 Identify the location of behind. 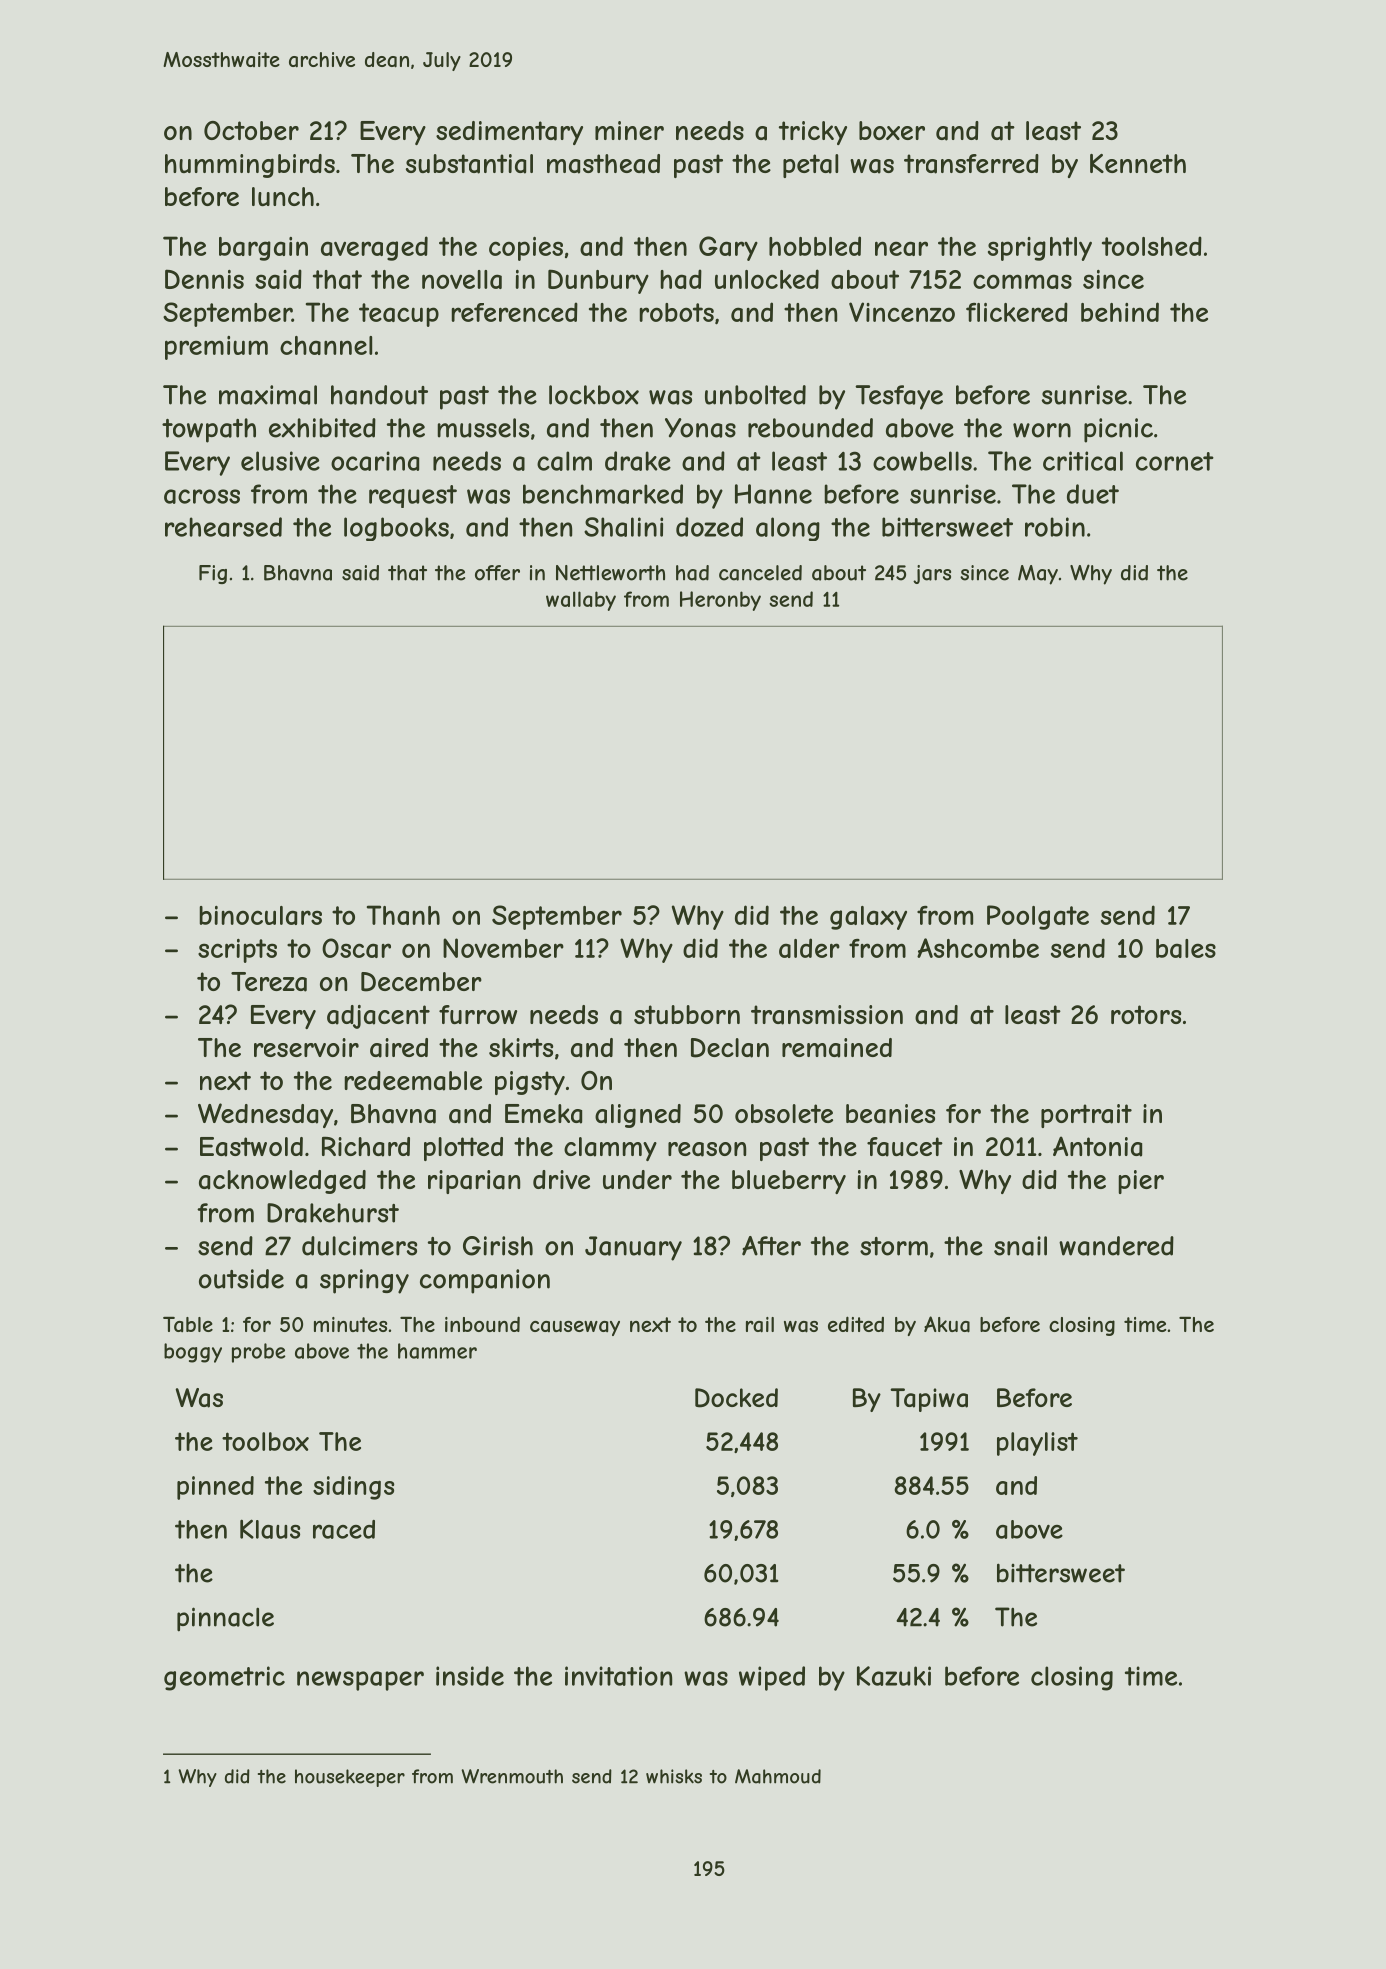
(1120, 312).
